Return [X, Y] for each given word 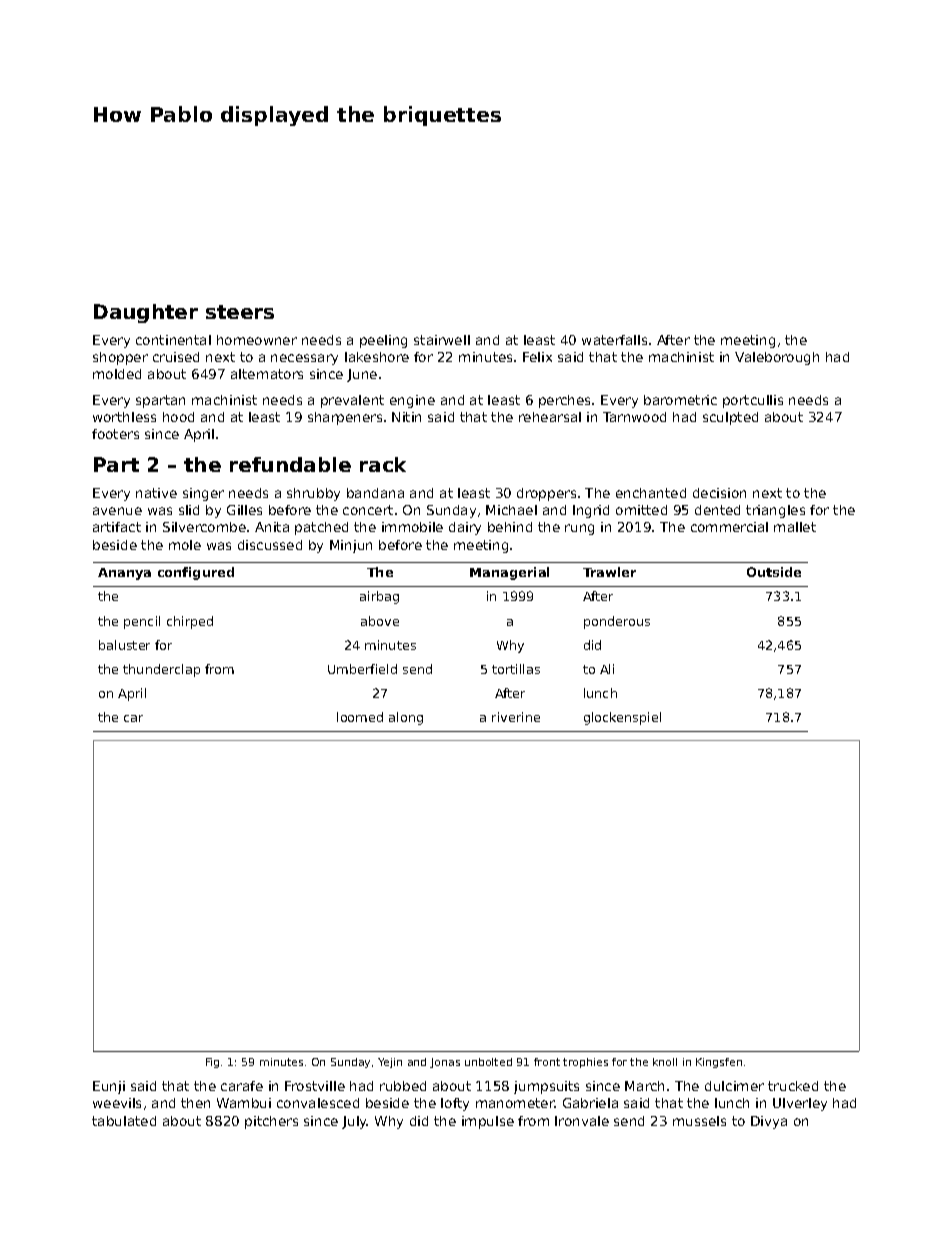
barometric [680, 400]
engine [412, 401]
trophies [585, 1063]
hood [178, 417]
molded [117, 374]
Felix [537, 357]
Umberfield [362, 669]
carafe [242, 1086]
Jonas [445, 1063]
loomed [360, 717]
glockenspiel [622, 718]
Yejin [390, 1063]
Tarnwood [634, 417]
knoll [665, 1062]
